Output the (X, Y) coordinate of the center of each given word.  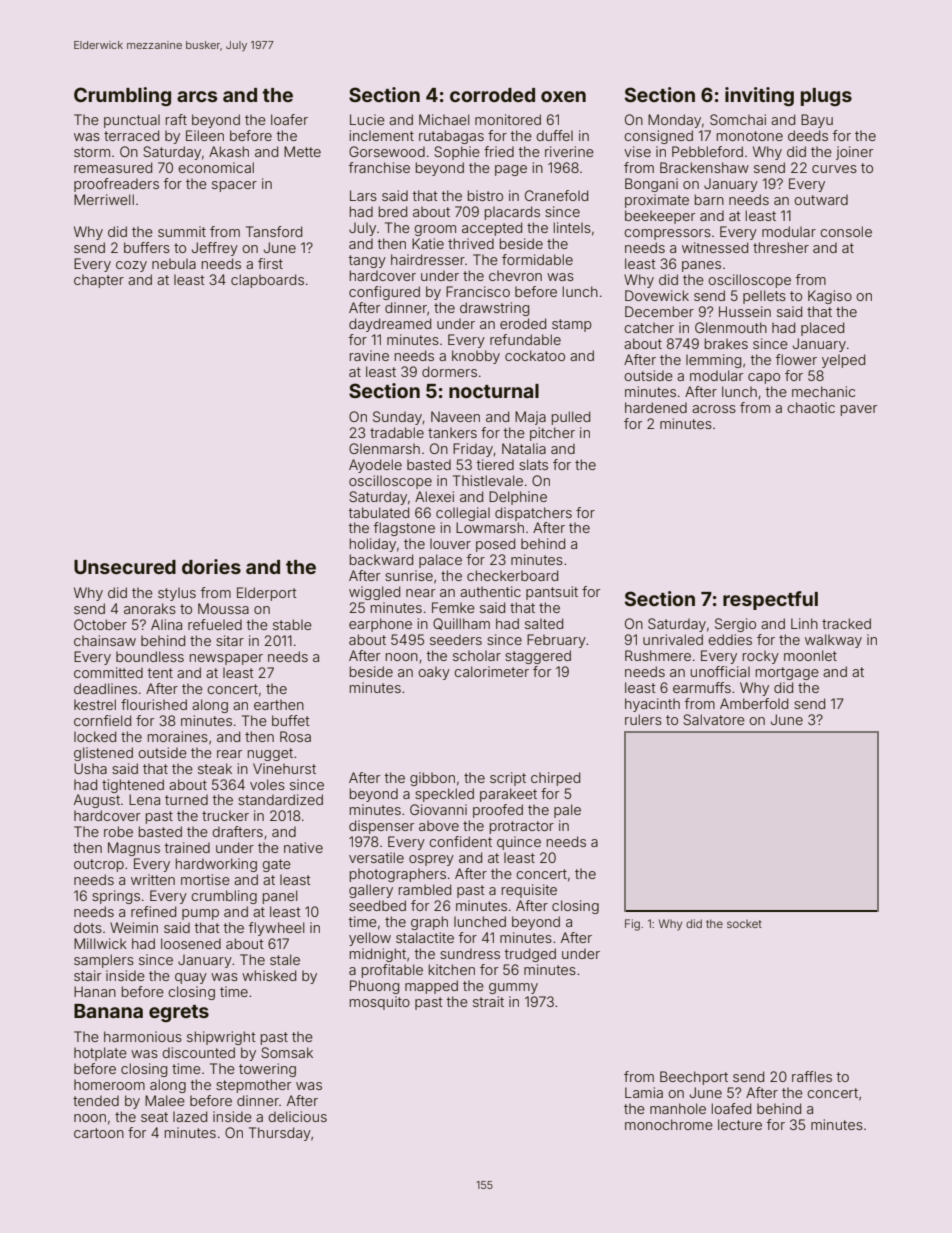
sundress (470, 953)
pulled (571, 418)
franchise (379, 167)
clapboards (267, 281)
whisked (269, 975)
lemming (713, 361)
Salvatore (714, 719)
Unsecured (125, 567)
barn (709, 199)
